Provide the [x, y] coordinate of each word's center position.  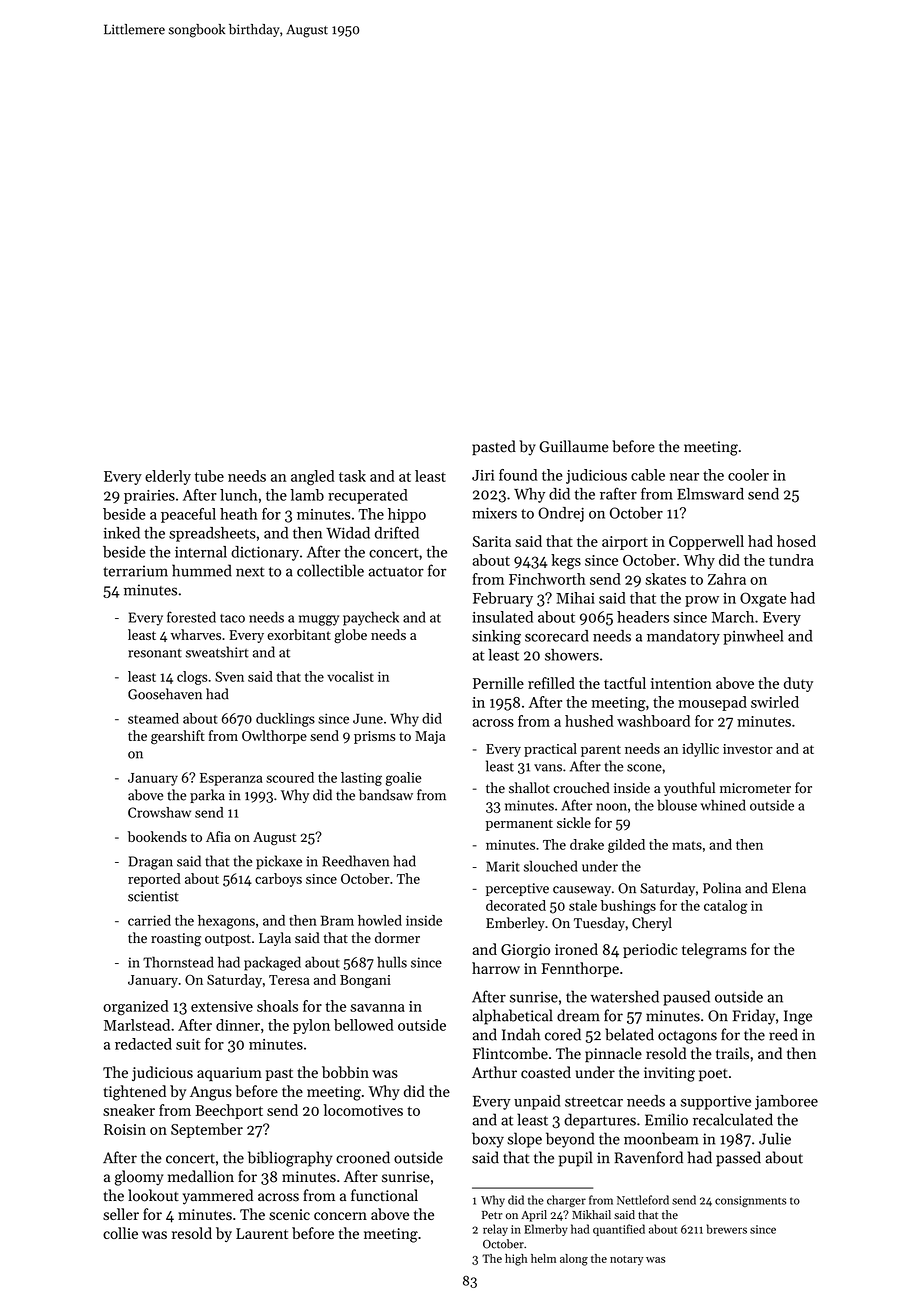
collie [120, 1233]
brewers [726, 1229]
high [516, 1260]
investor [748, 749]
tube [209, 476]
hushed [589, 721]
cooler [748, 475]
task [352, 476]
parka [207, 796]
